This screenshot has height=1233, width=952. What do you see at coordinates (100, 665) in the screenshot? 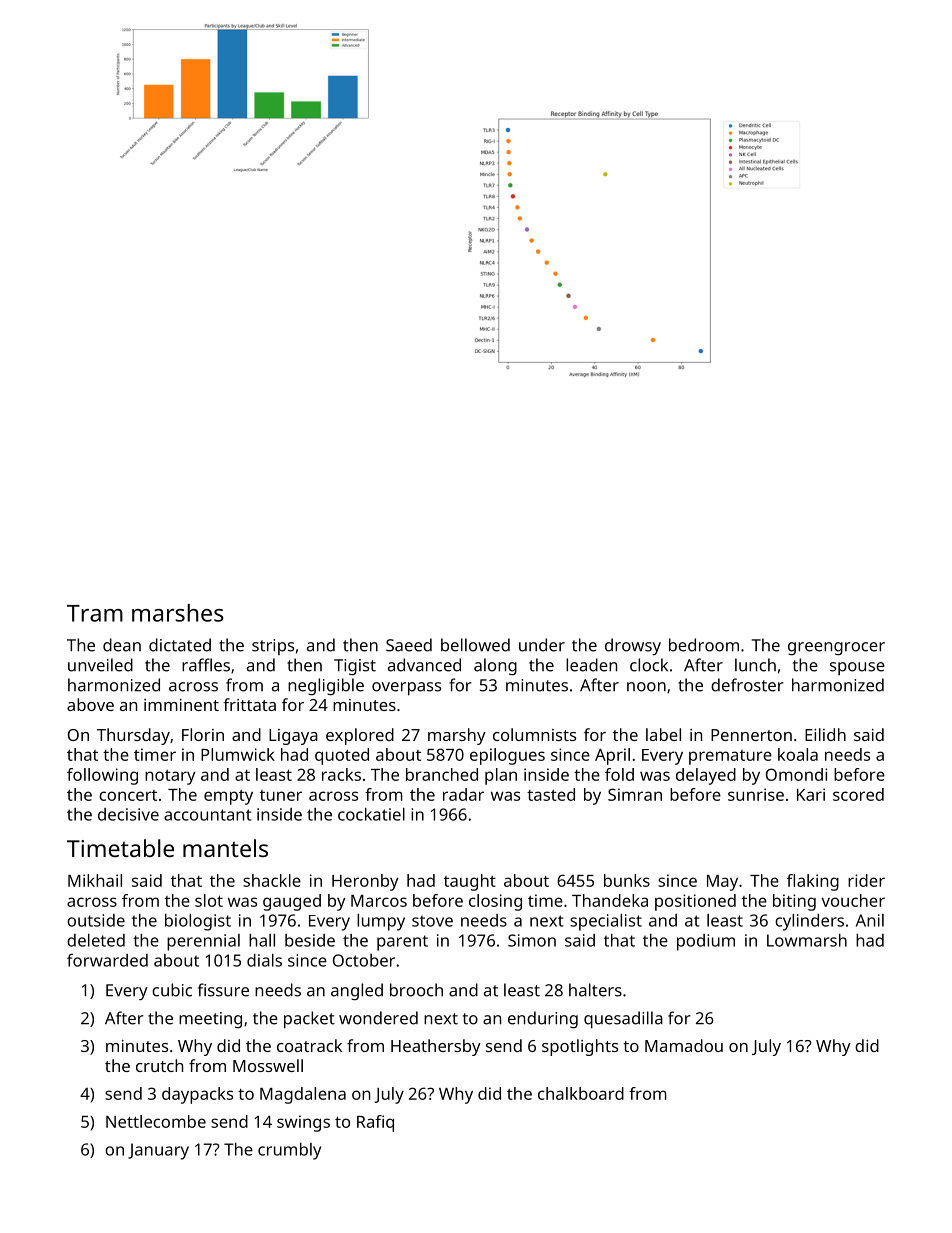
I see `unveiled` at bounding box center [100, 665].
